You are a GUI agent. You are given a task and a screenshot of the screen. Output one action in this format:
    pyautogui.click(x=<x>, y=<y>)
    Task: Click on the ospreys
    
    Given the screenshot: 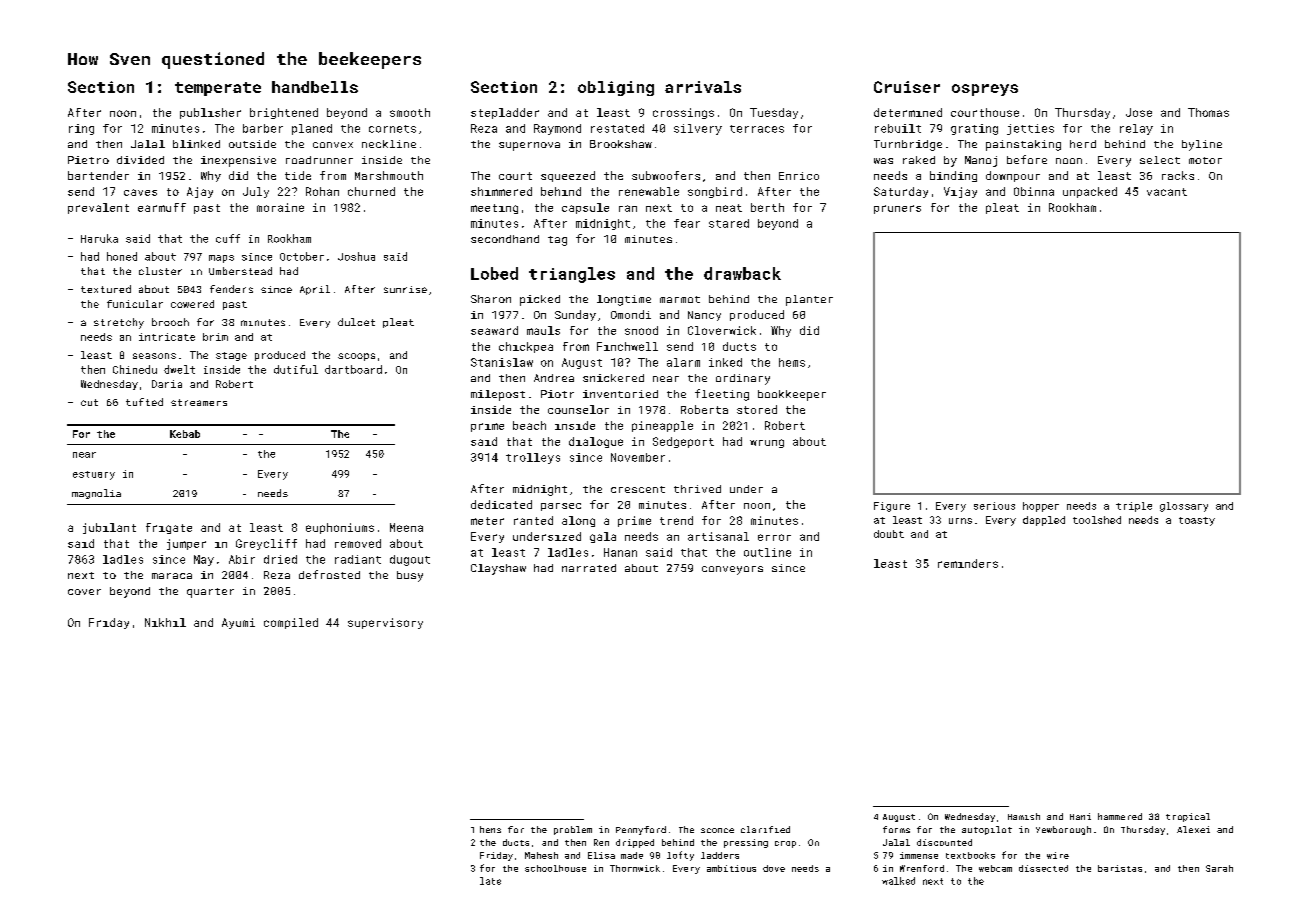 What is the action you would take?
    pyautogui.click(x=985, y=90)
